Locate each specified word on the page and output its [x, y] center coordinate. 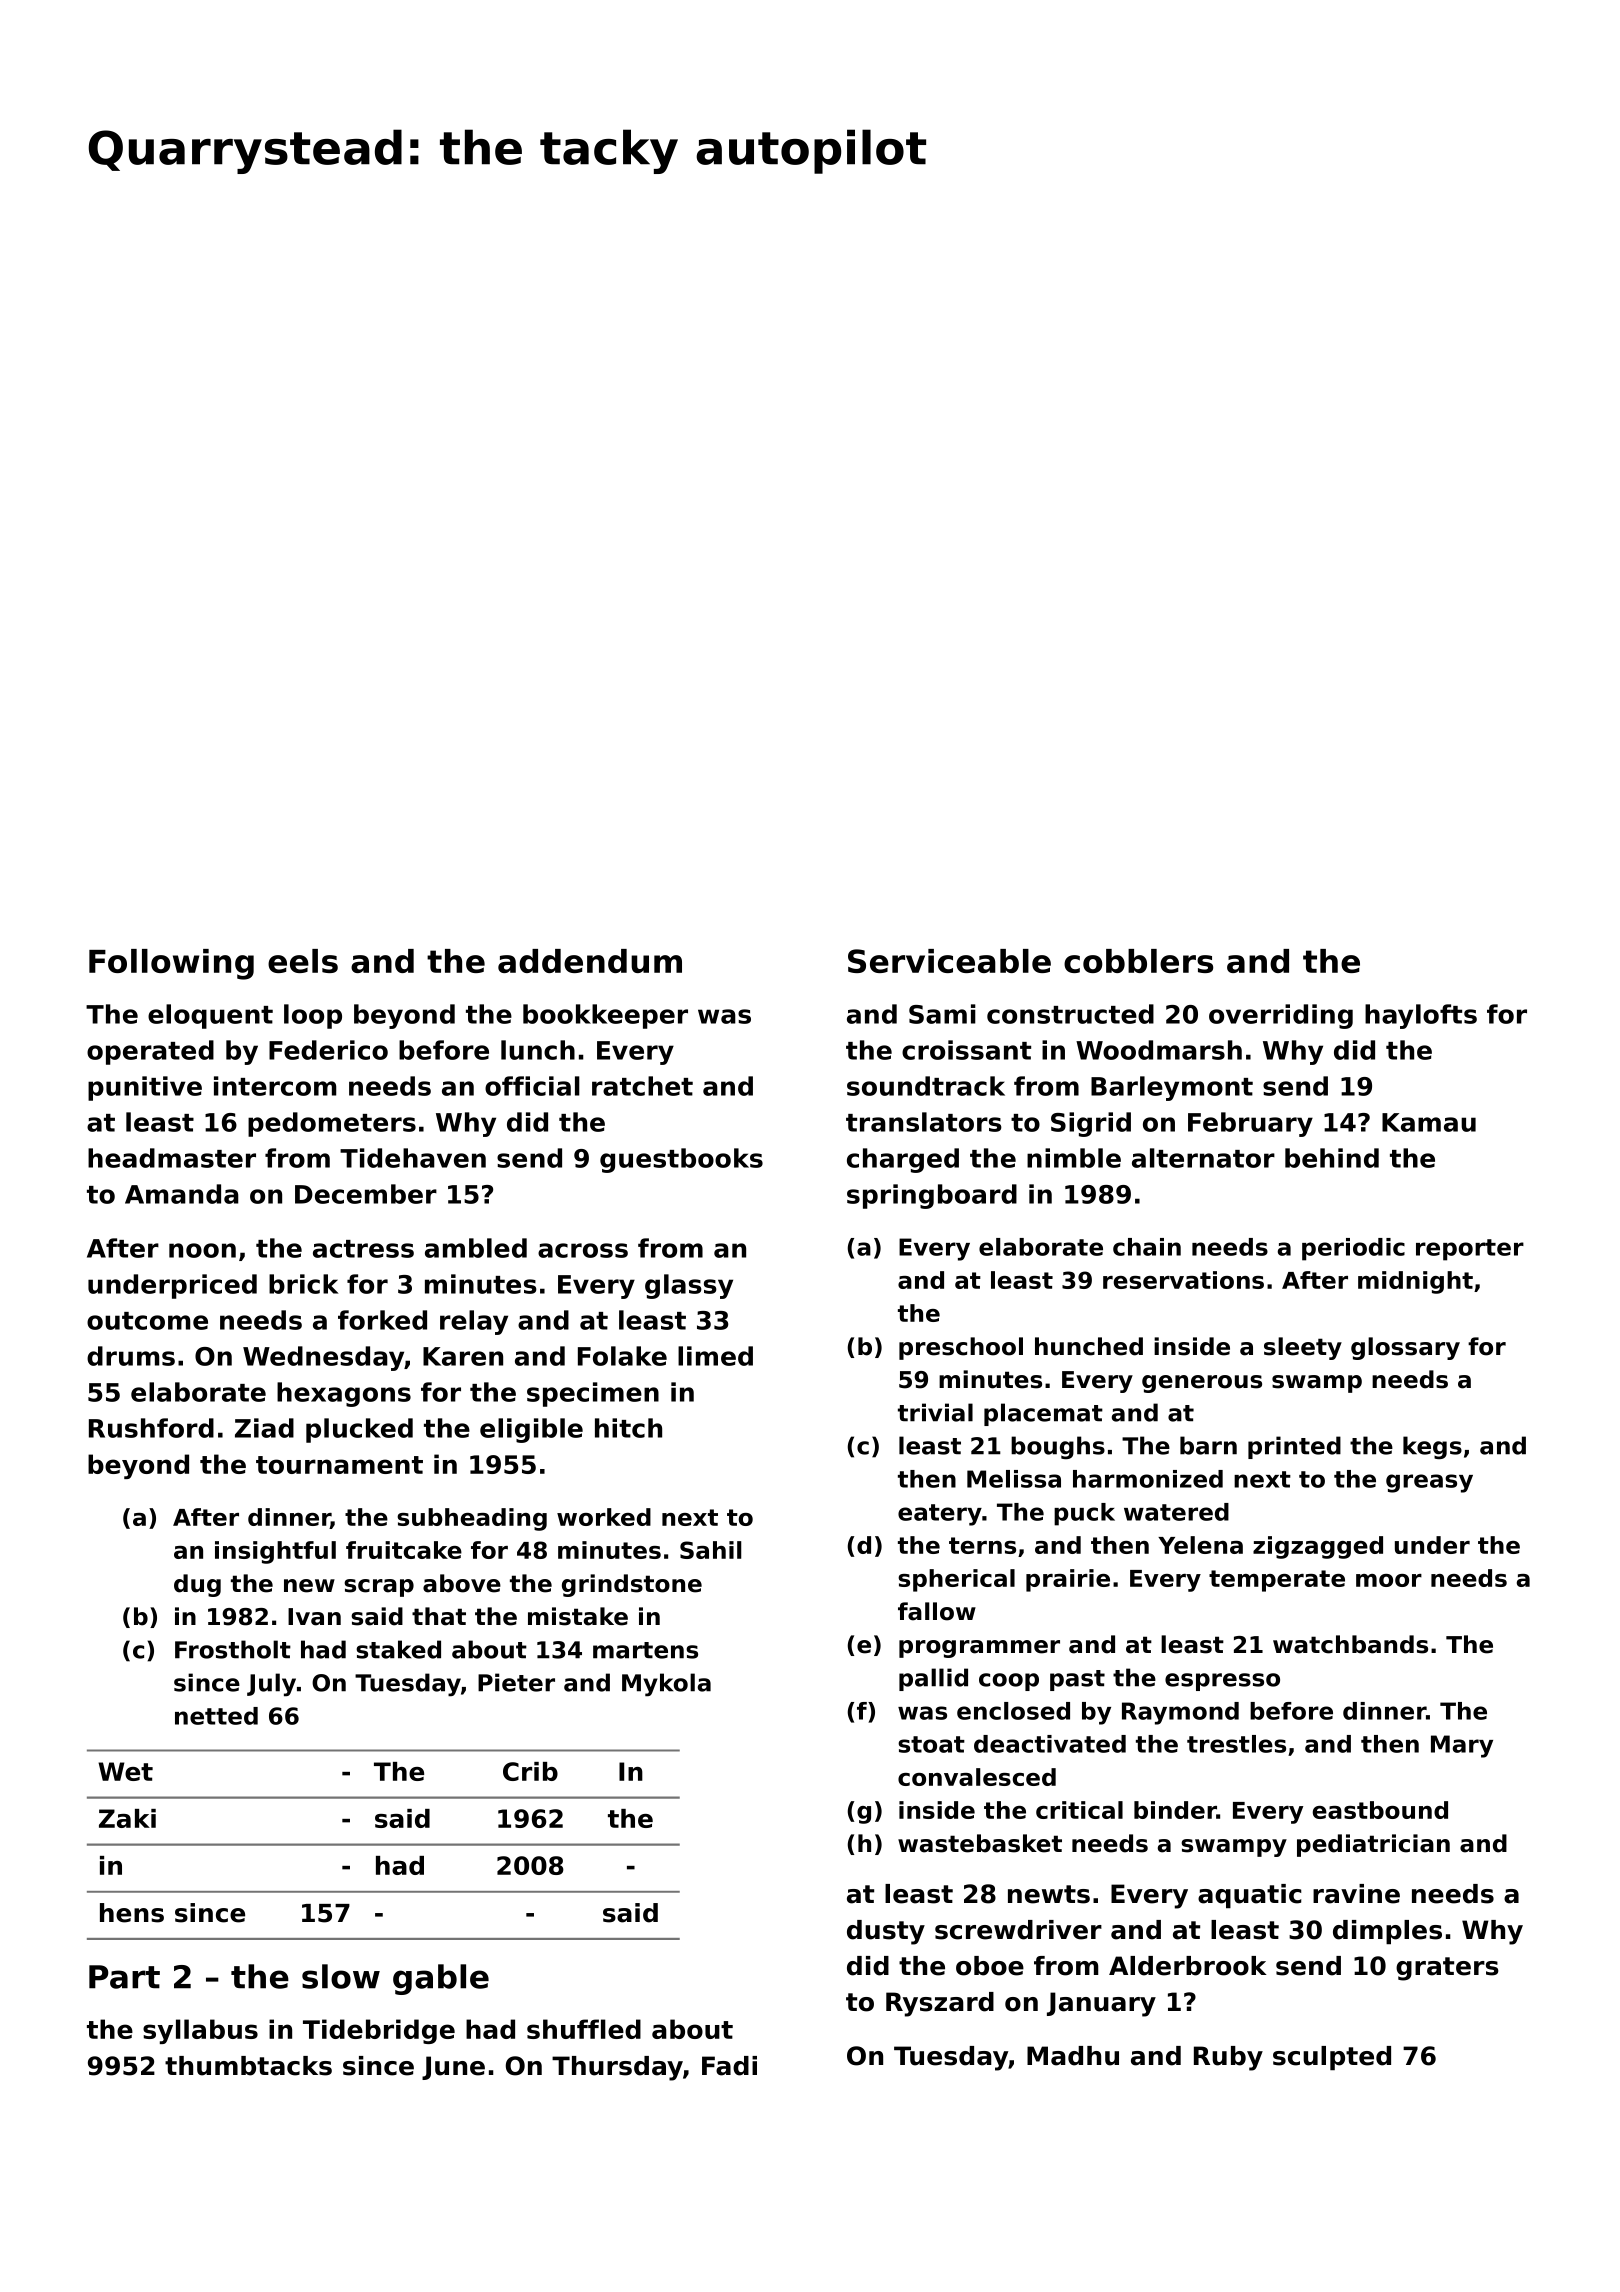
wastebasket [980, 1843]
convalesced [977, 1777]
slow [341, 1976]
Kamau [1429, 1122]
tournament [339, 1465]
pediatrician [1373, 1845]
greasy [1429, 1483]
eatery [940, 1515]
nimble [1074, 1158]
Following [171, 964]
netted [216, 1716]
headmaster [172, 1158]
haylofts [1421, 1016]
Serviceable [949, 961]
